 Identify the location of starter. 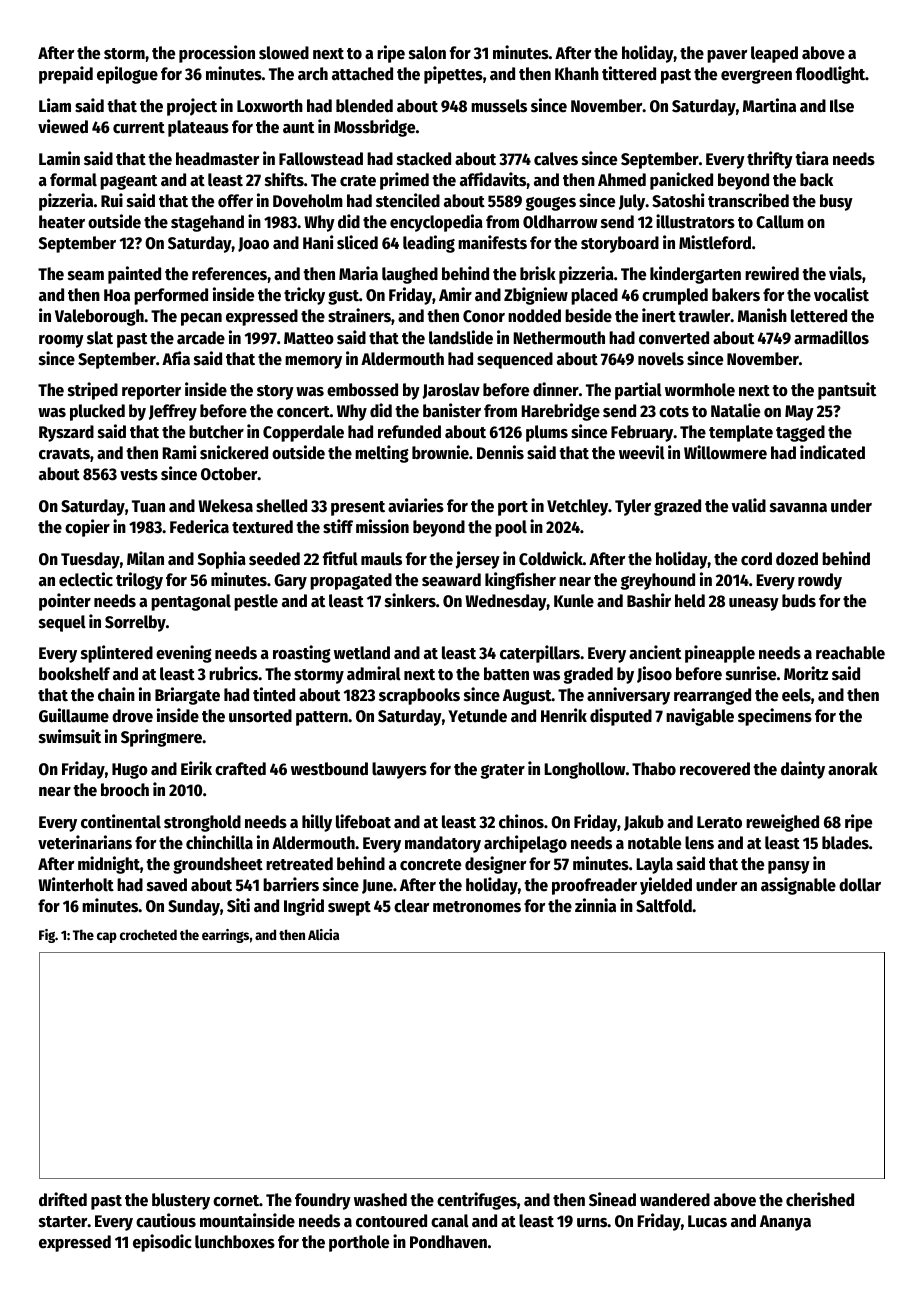
(63, 1222).
